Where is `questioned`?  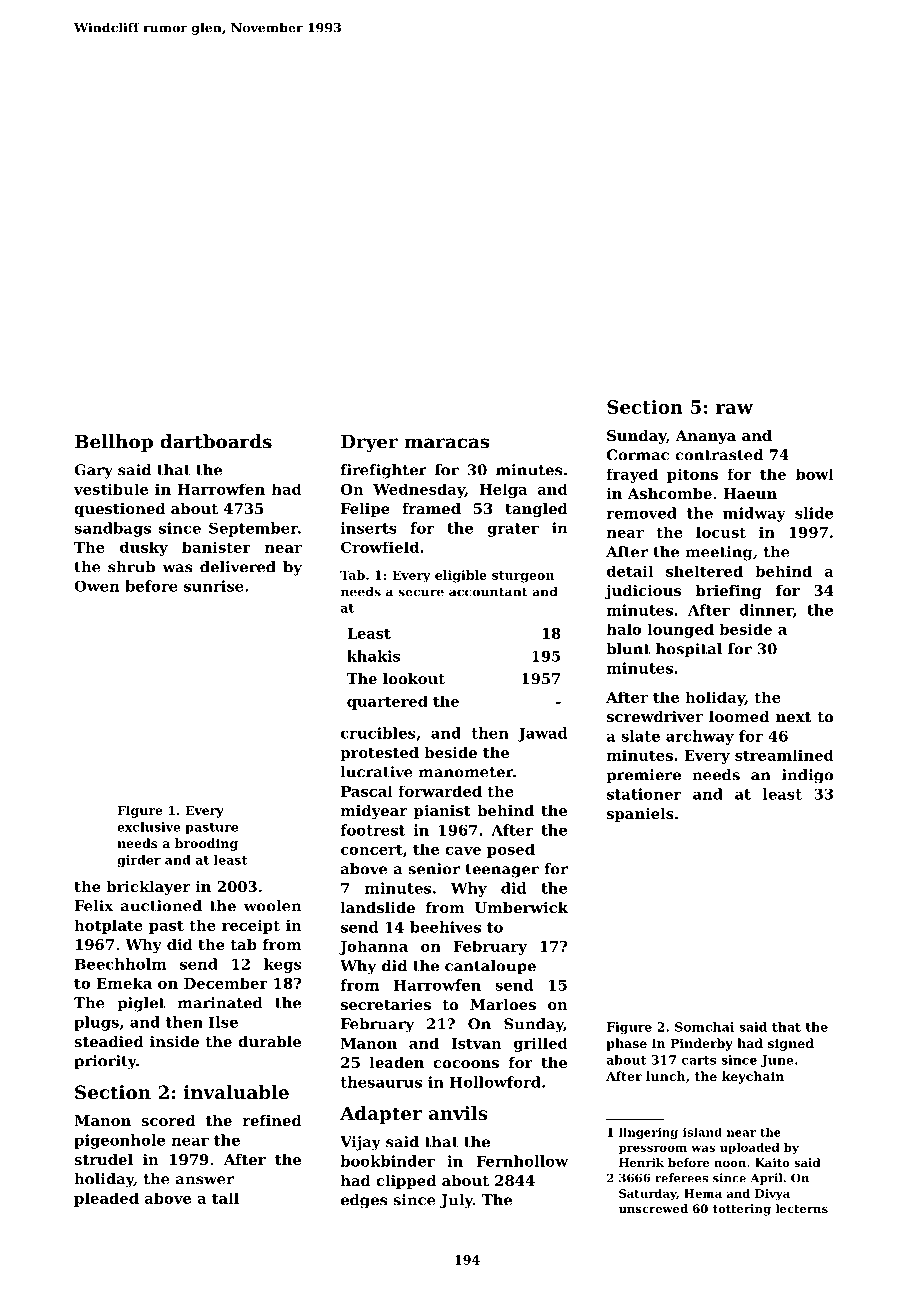 questioned is located at coordinates (119, 510).
